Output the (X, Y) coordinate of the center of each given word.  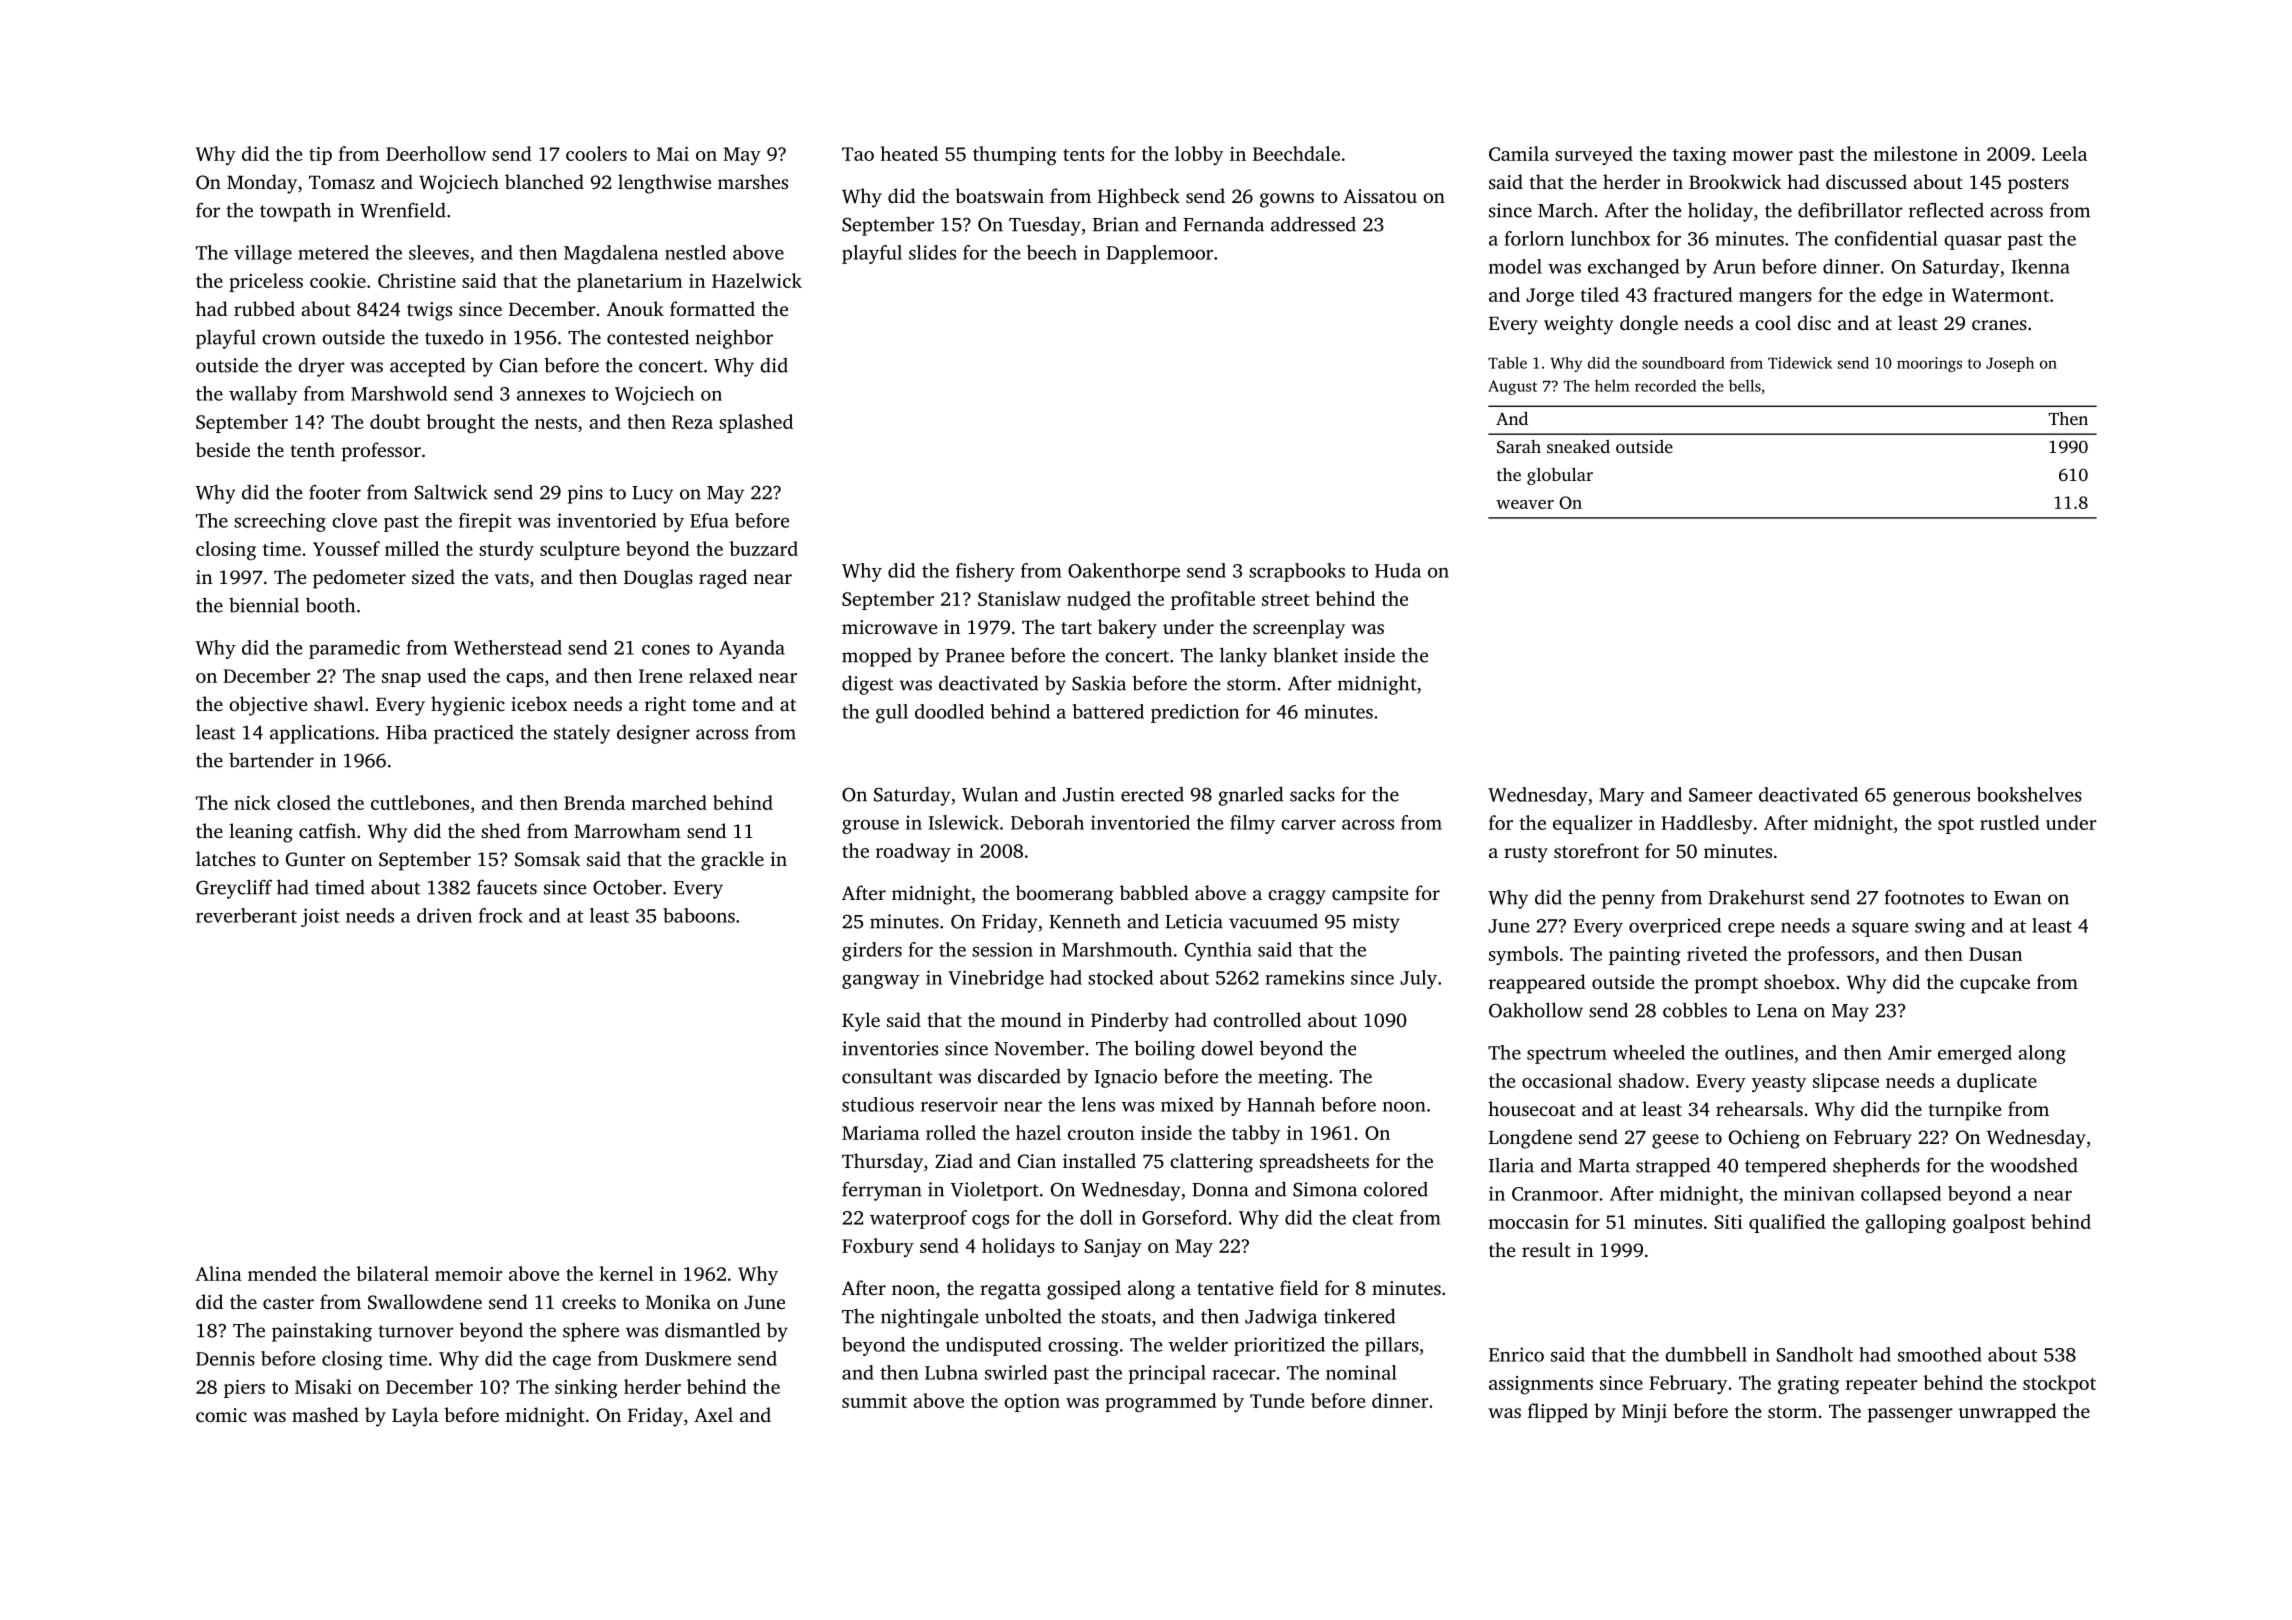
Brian (1116, 224)
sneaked (1578, 446)
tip (320, 156)
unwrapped (2008, 1413)
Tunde (1277, 1400)
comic (221, 1415)
